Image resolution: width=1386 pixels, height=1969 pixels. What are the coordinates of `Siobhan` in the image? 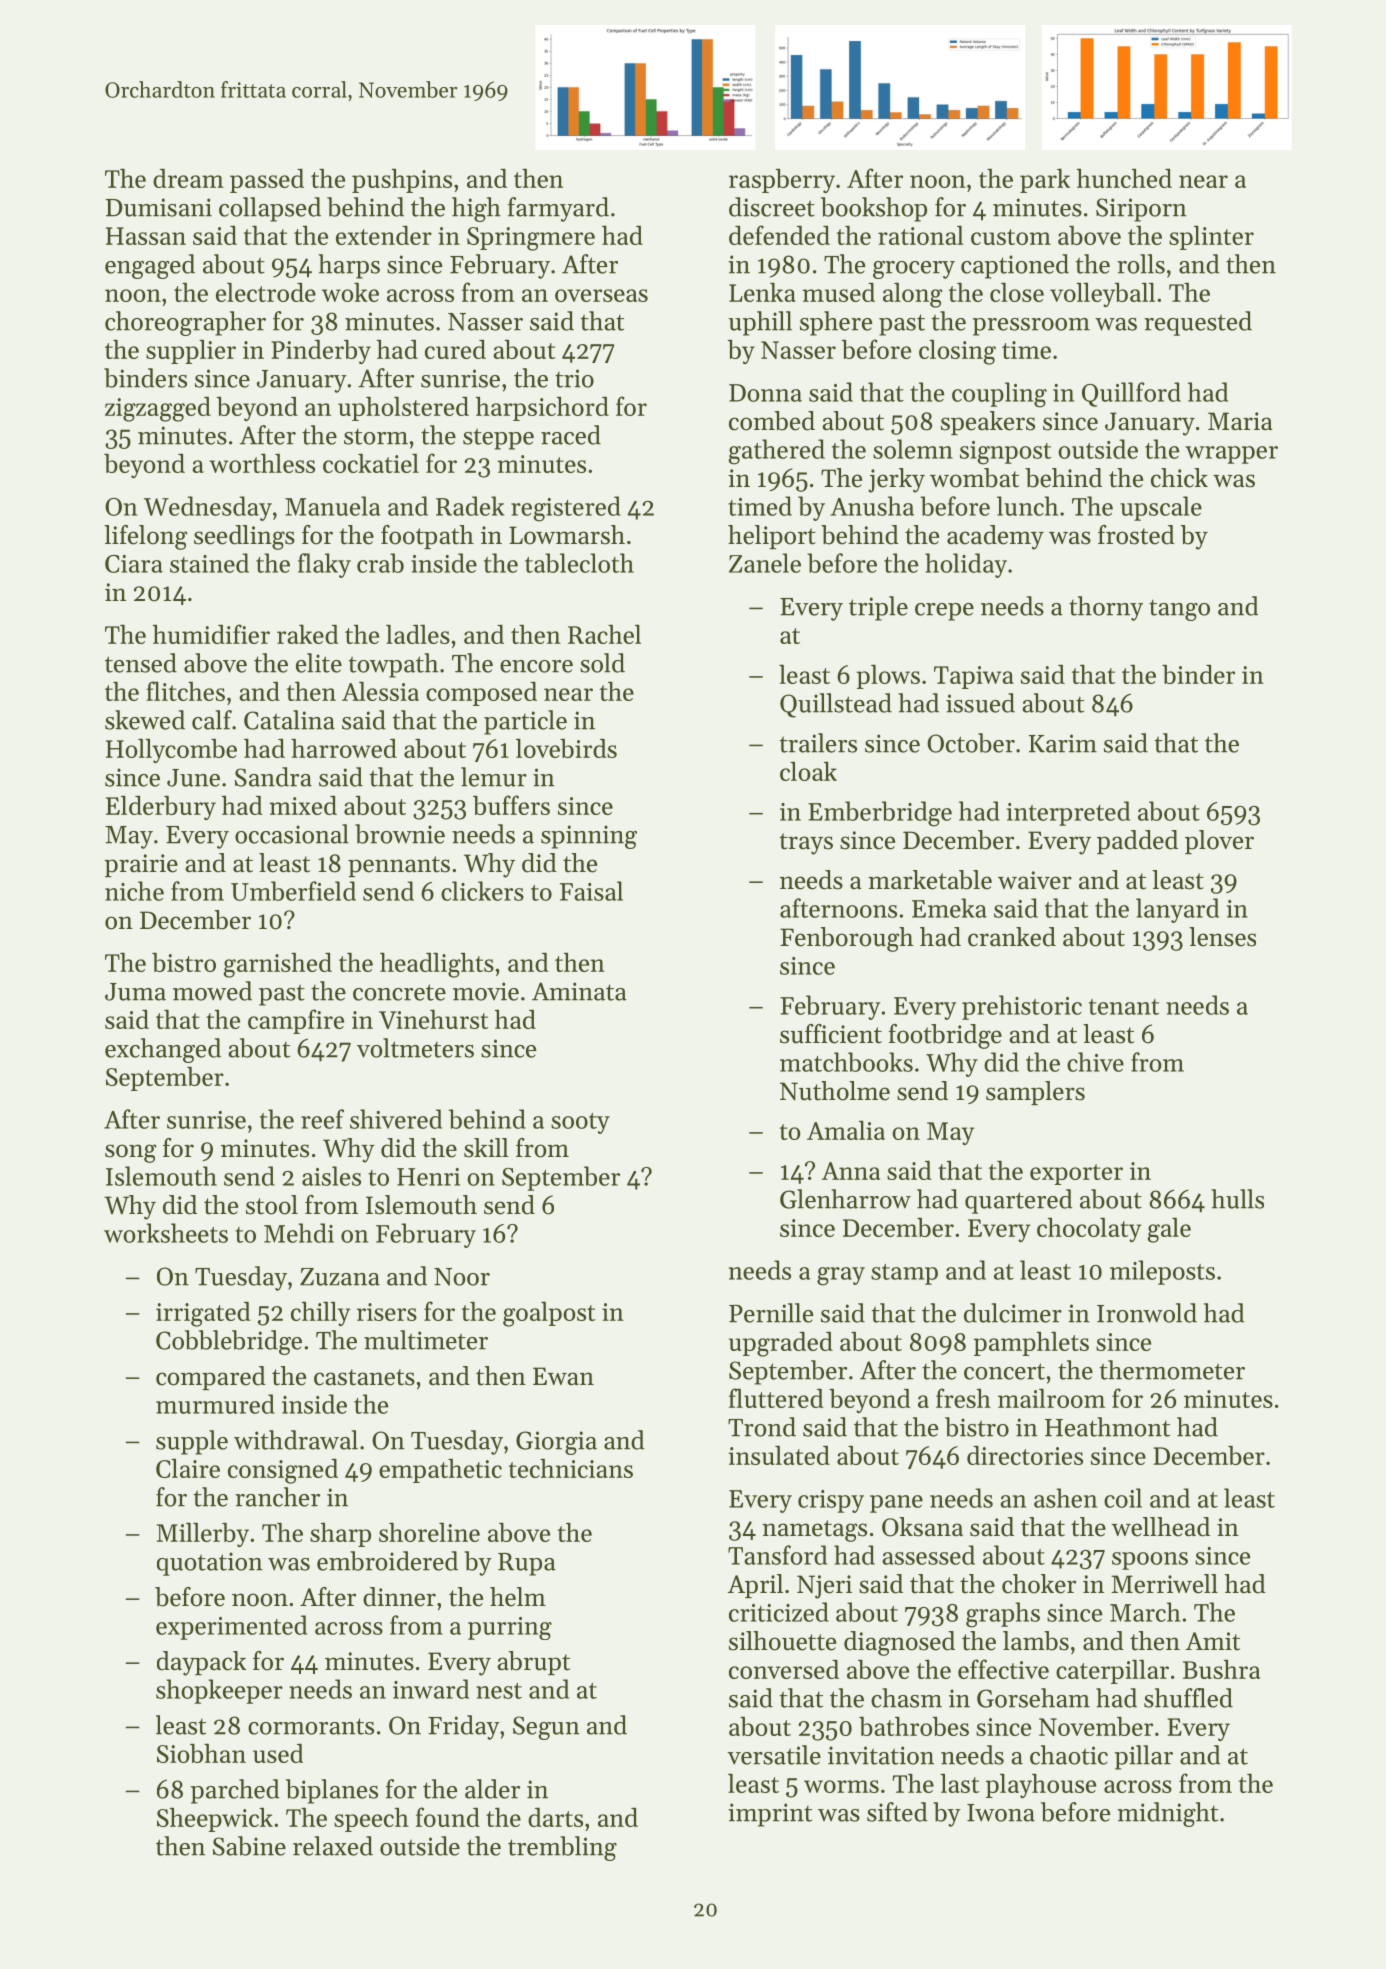 It's located at (201, 1753).
